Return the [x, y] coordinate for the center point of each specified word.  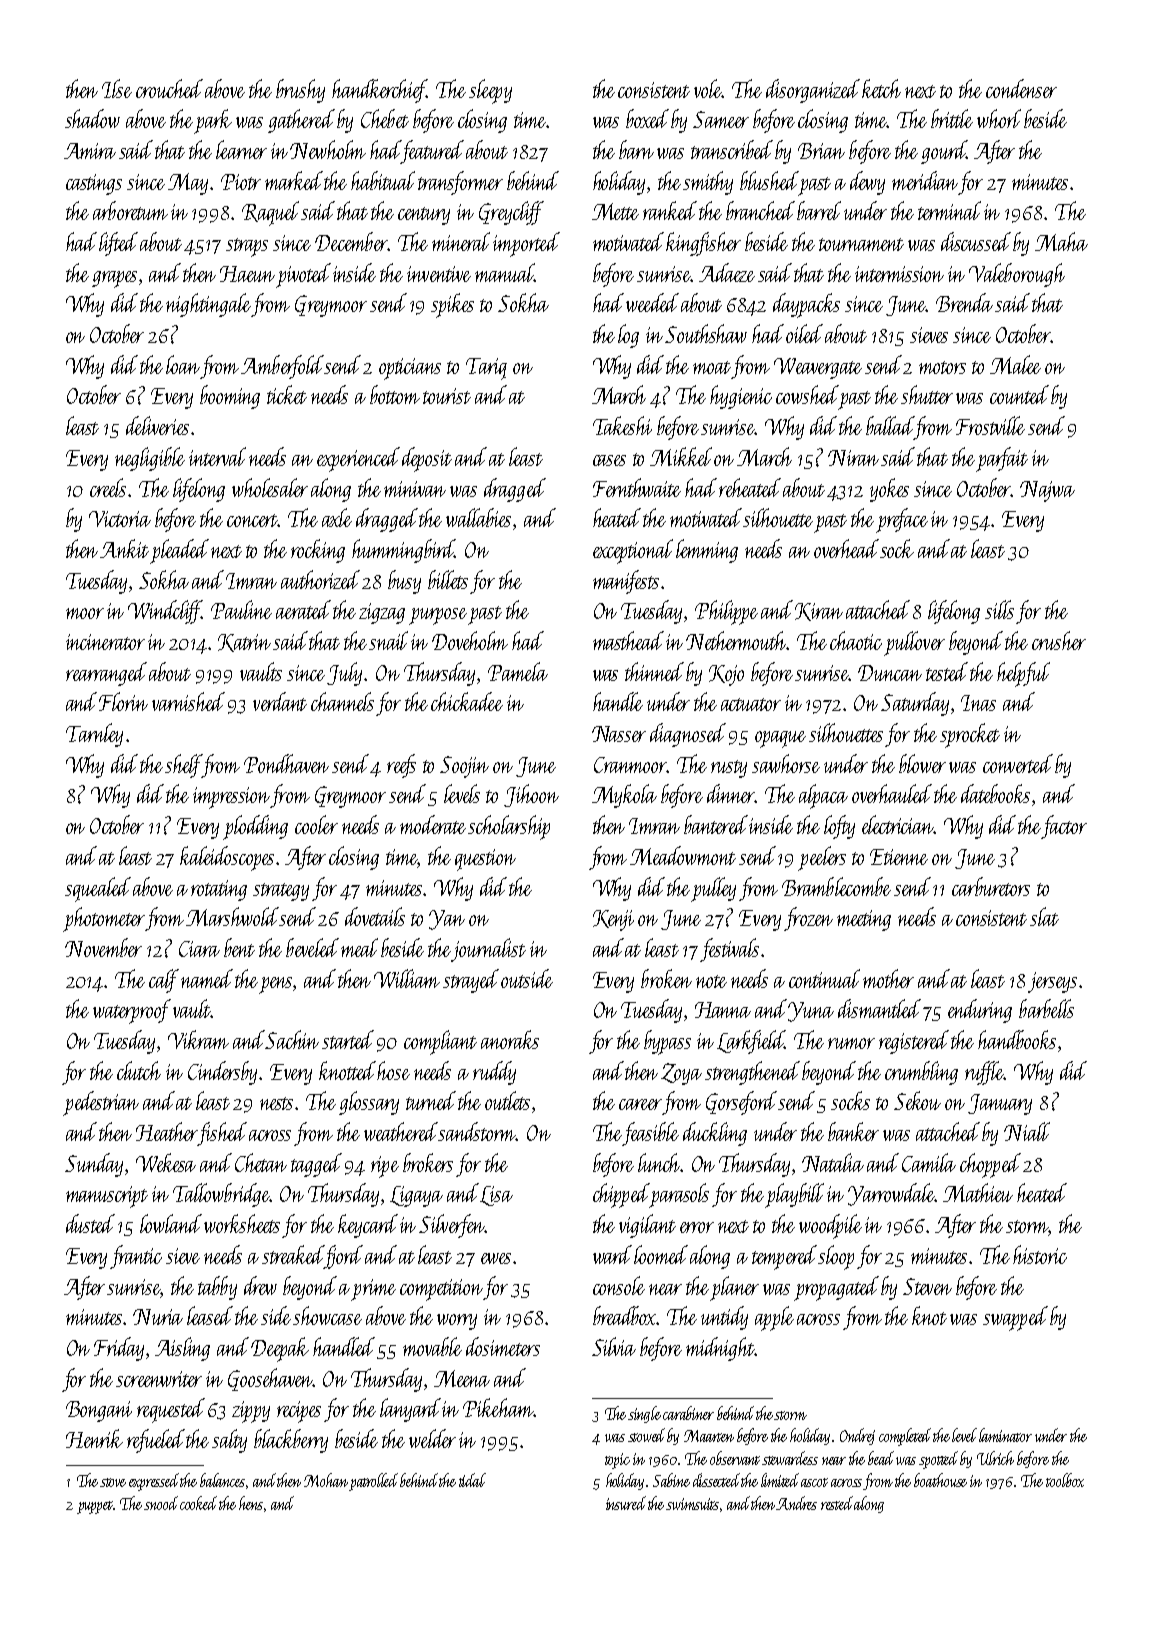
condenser [1021, 88]
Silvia [614, 1346]
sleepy [490, 91]
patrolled [373, 1482]
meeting [864, 920]
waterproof [132, 1011]
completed [905, 1437]
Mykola [624, 796]
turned [431, 1100]
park [213, 121]
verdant [280, 701]
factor [1064, 827]
